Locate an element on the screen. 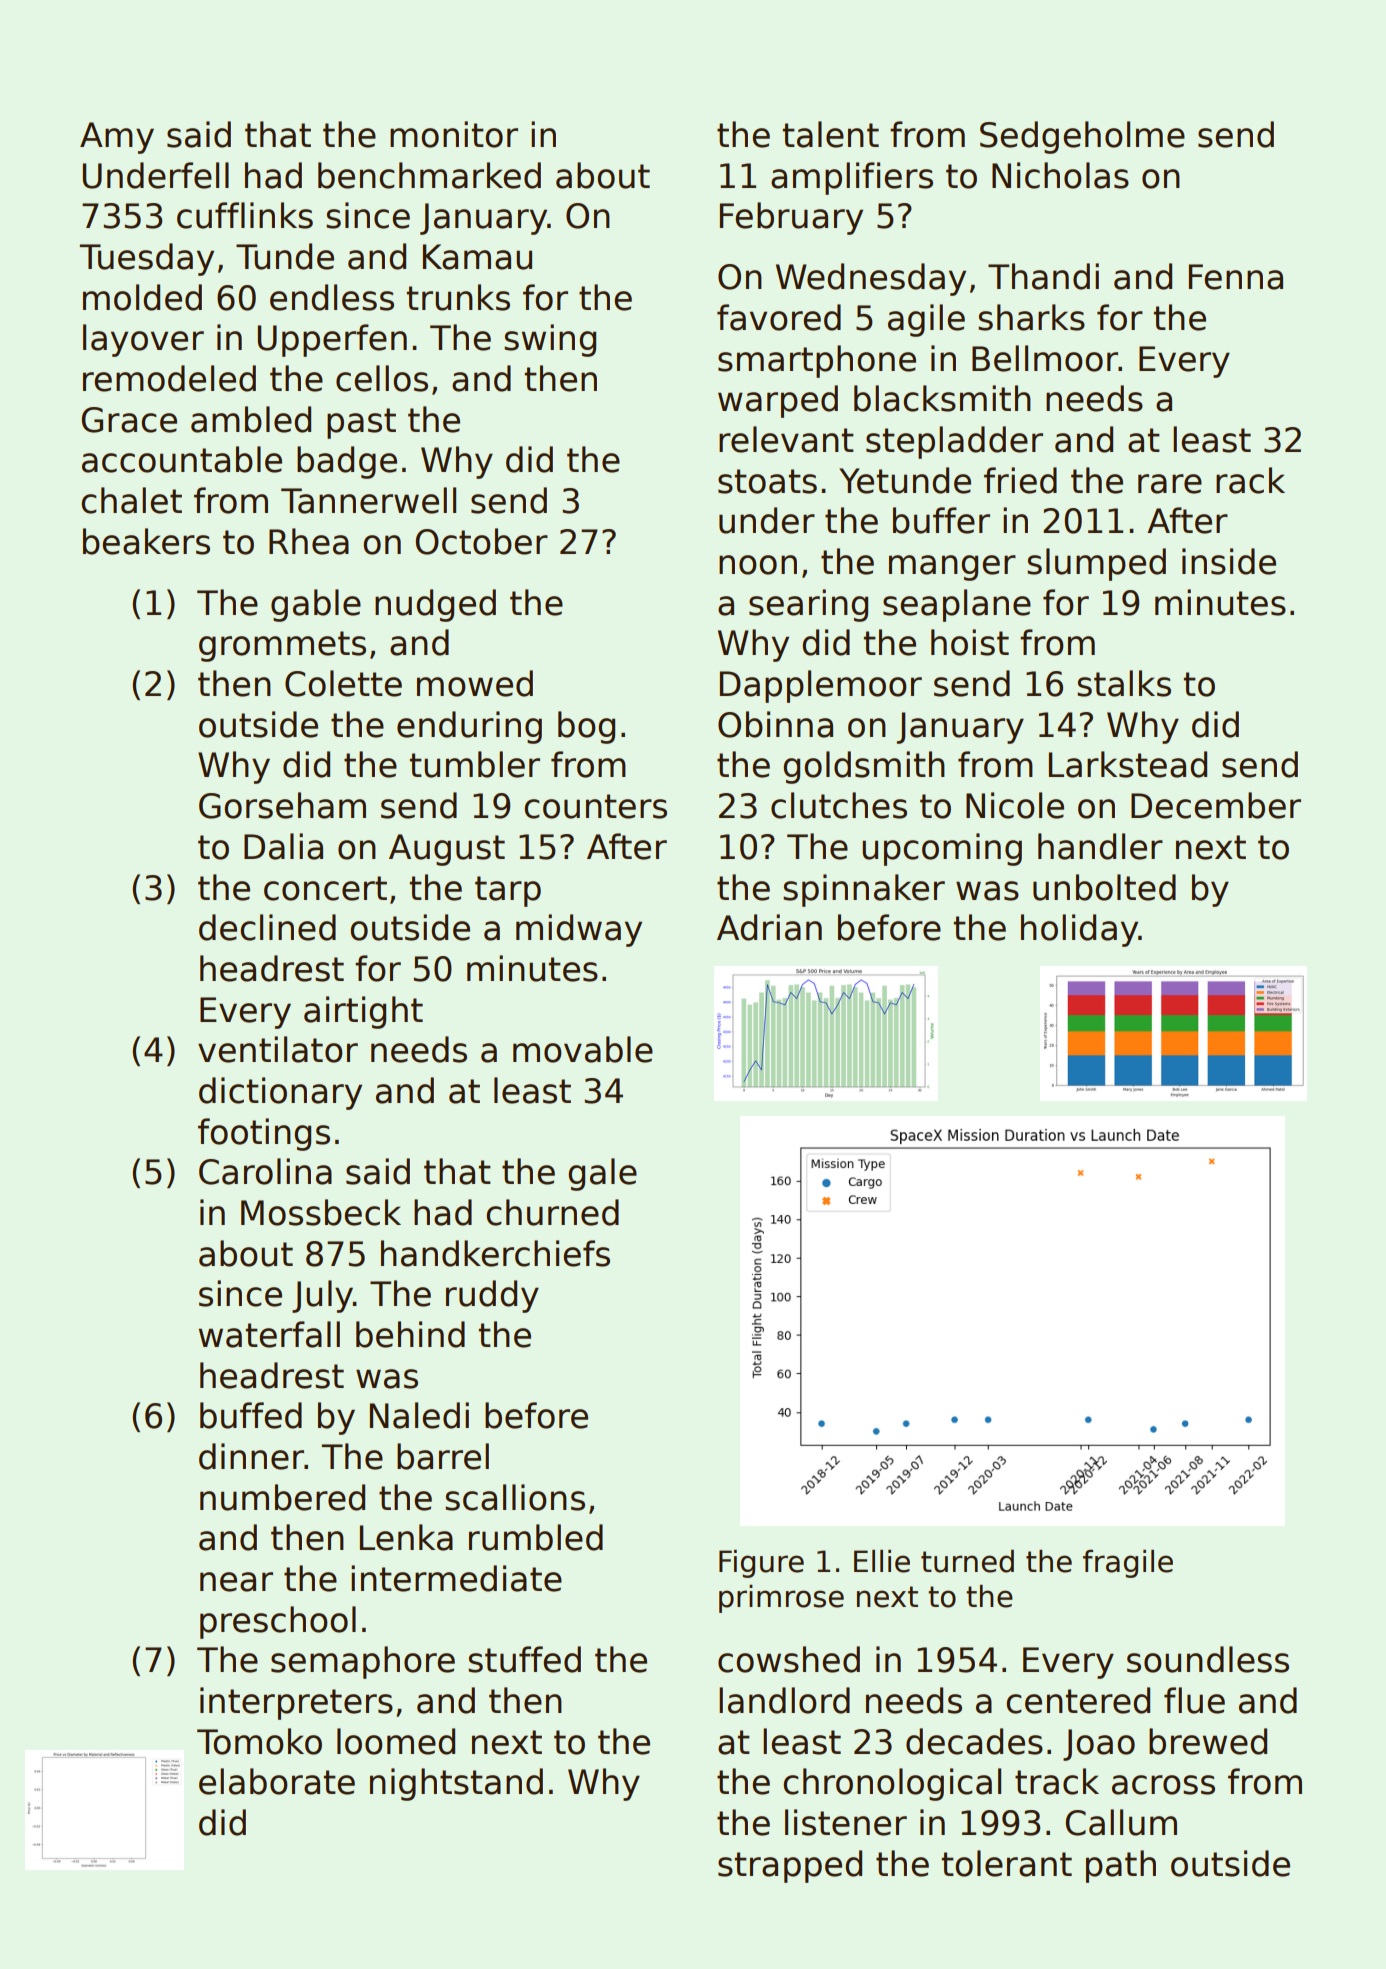  Ellie is located at coordinates (882, 1561).
